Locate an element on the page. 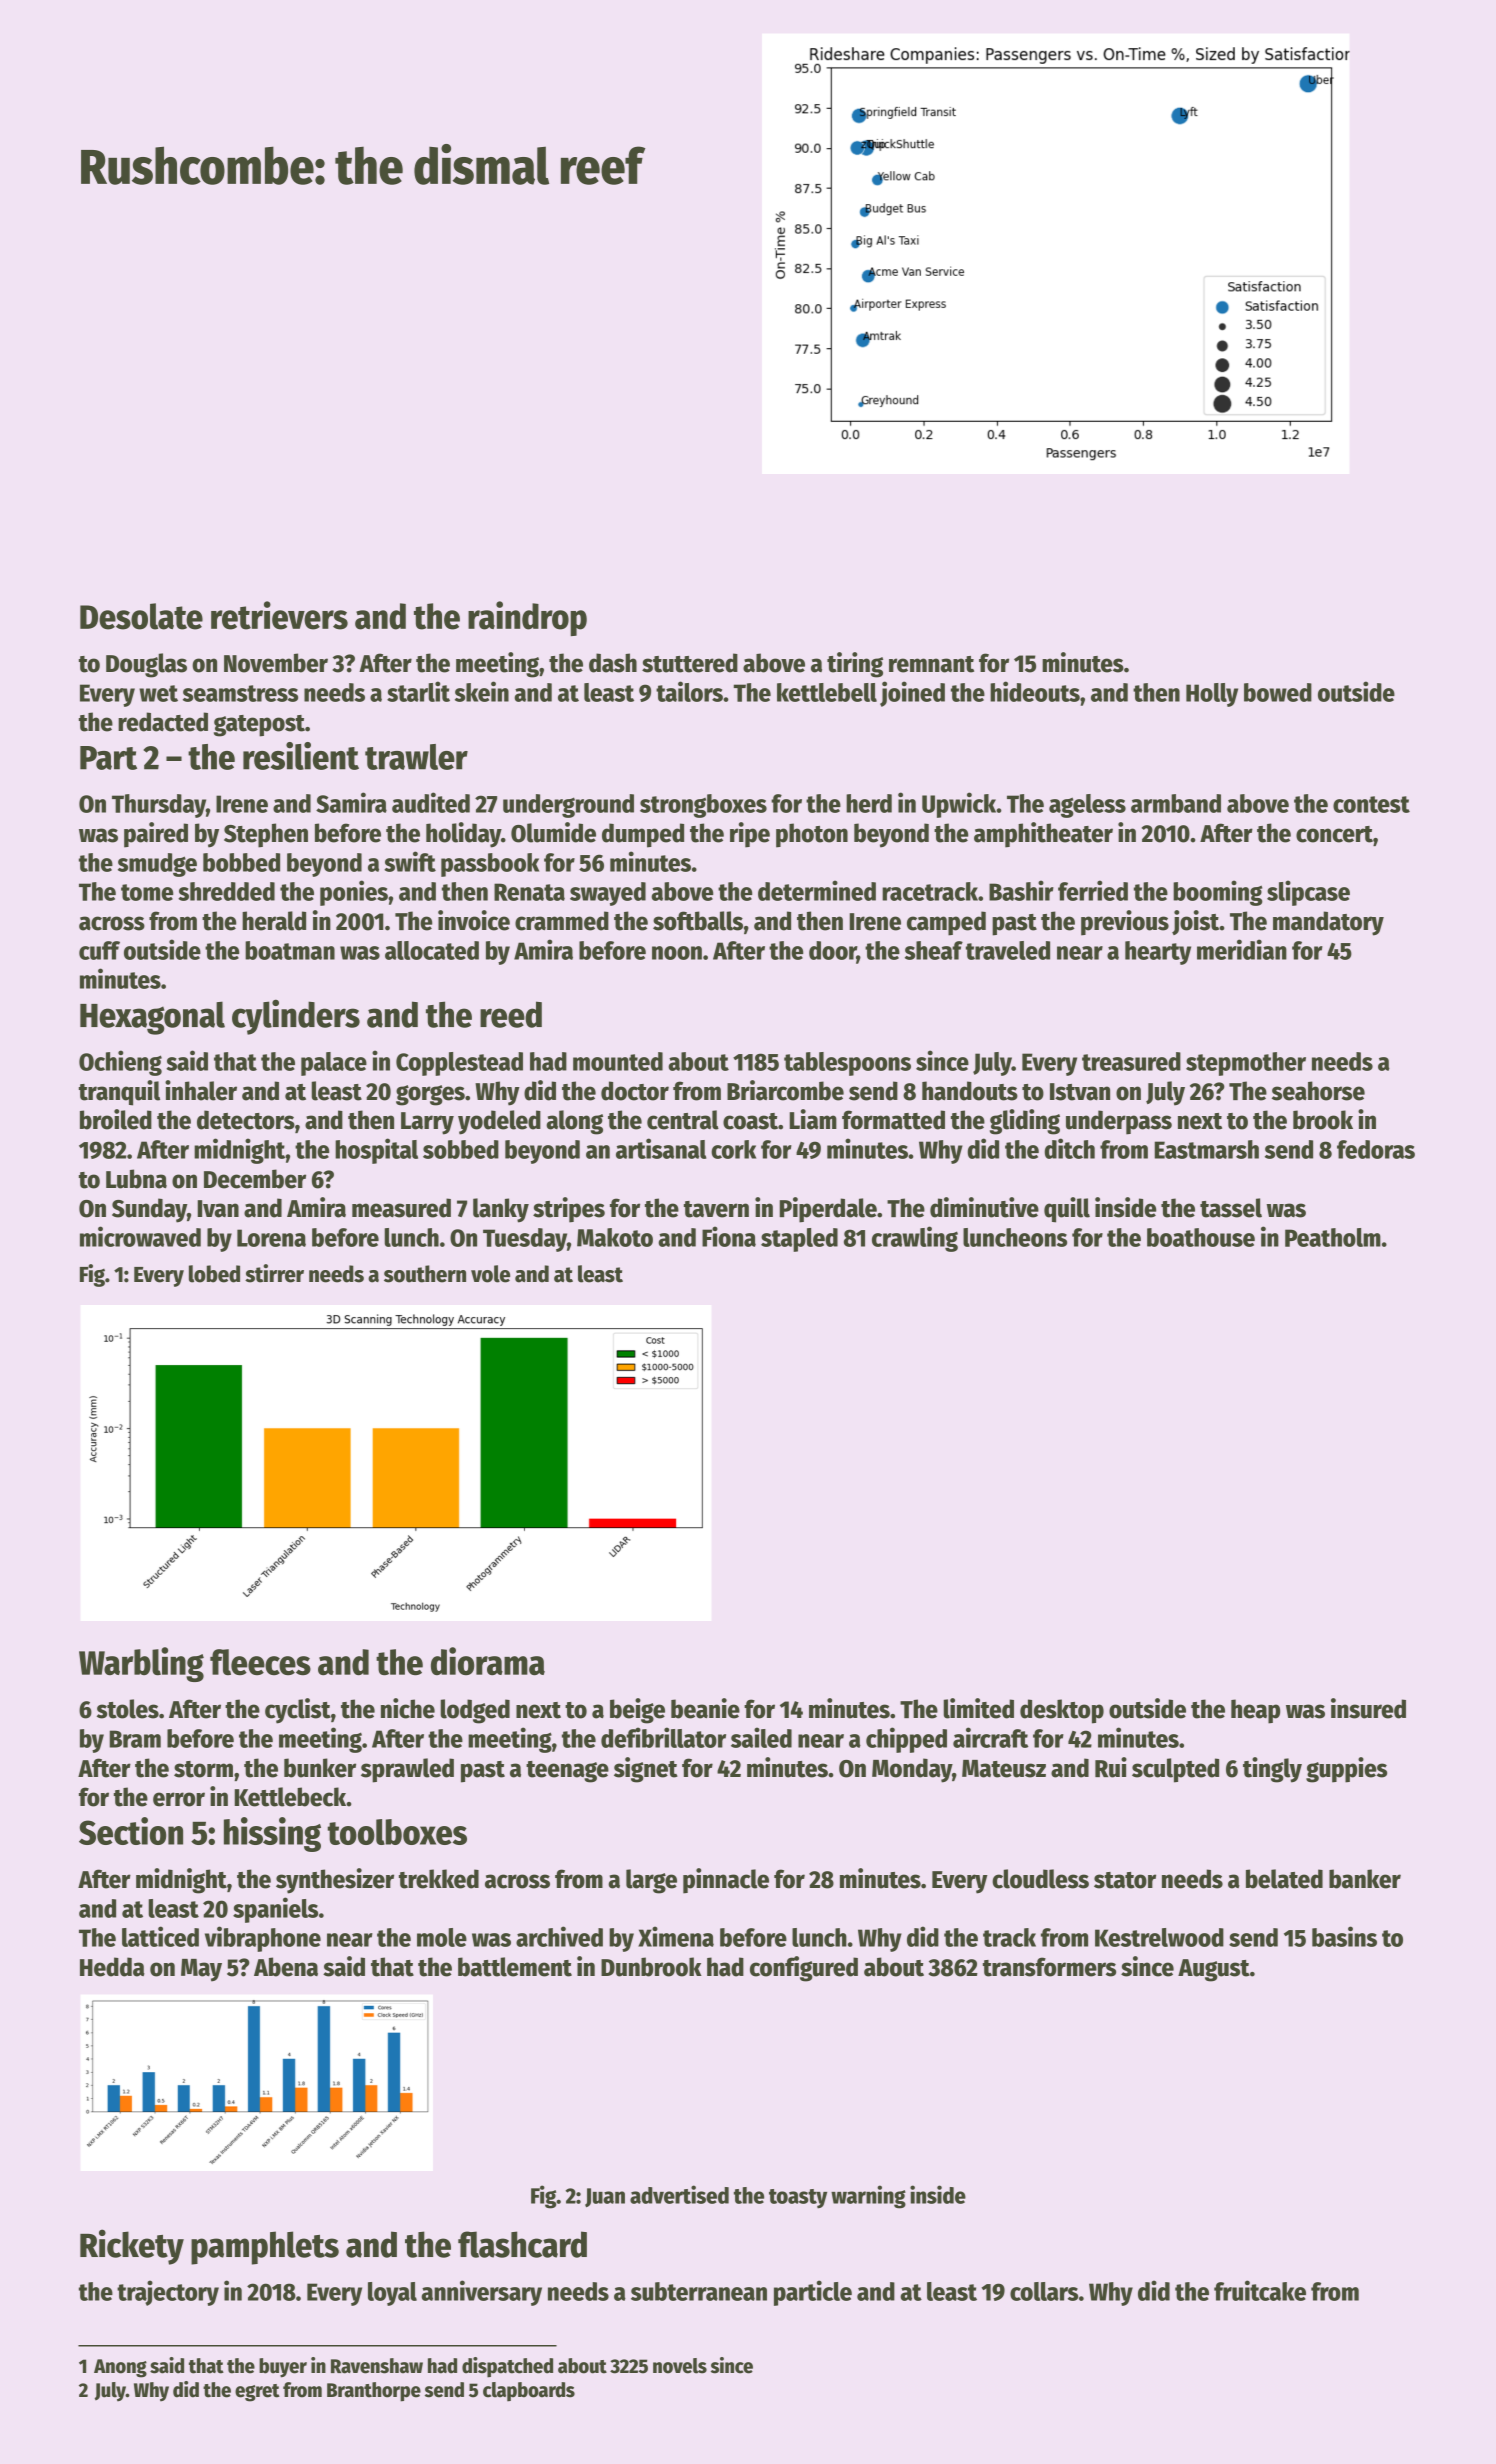  diorama is located at coordinates (488, 1661).
